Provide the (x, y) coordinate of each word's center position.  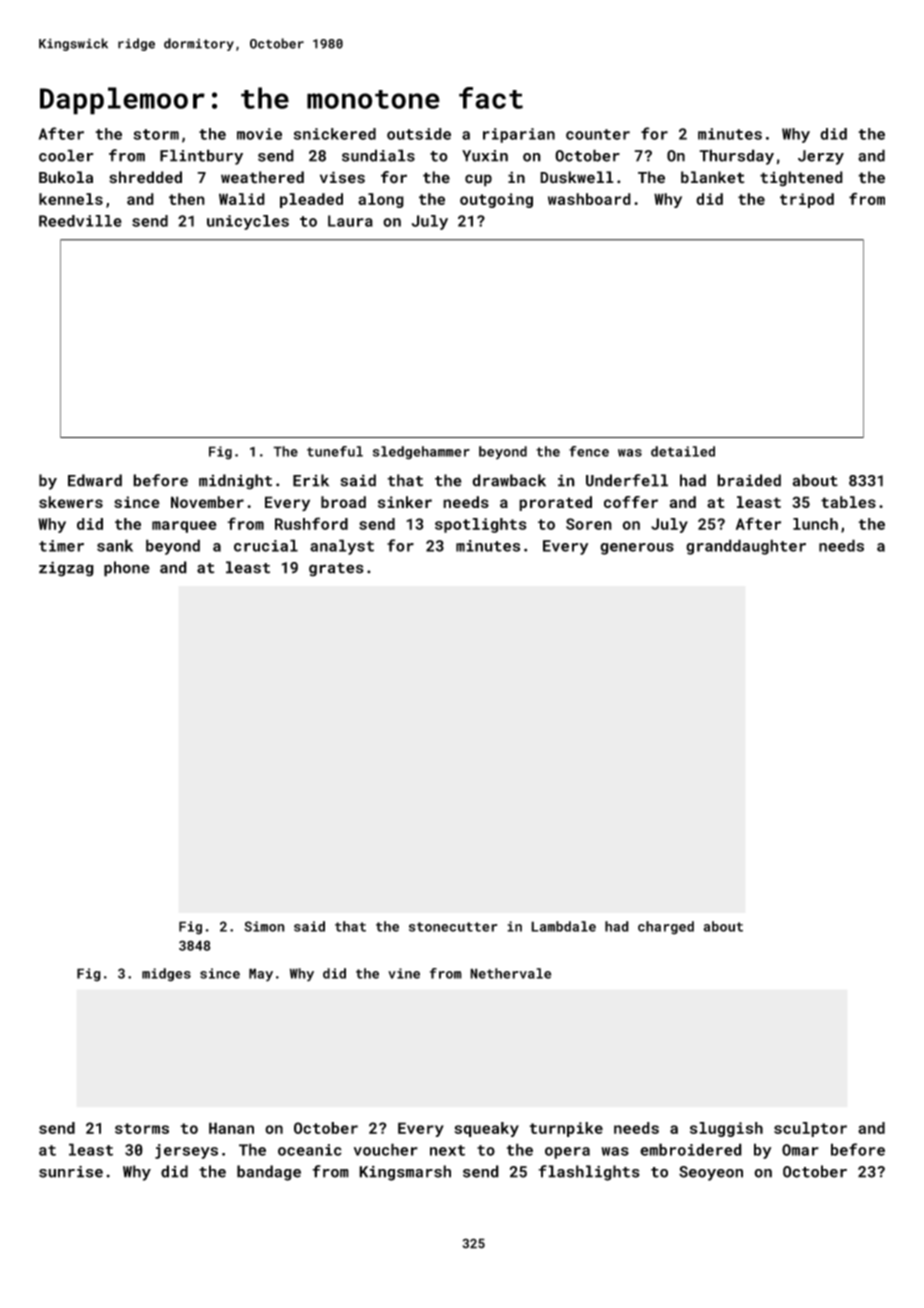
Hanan (231, 1128)
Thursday (736, 157)
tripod (807, 200)
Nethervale (510, 973)
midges (166, 975)
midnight (235, 482)
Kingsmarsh (405, 1173)
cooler (66, 155)
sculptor (810, 1129)
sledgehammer (421, 453)
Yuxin (485, 156)
